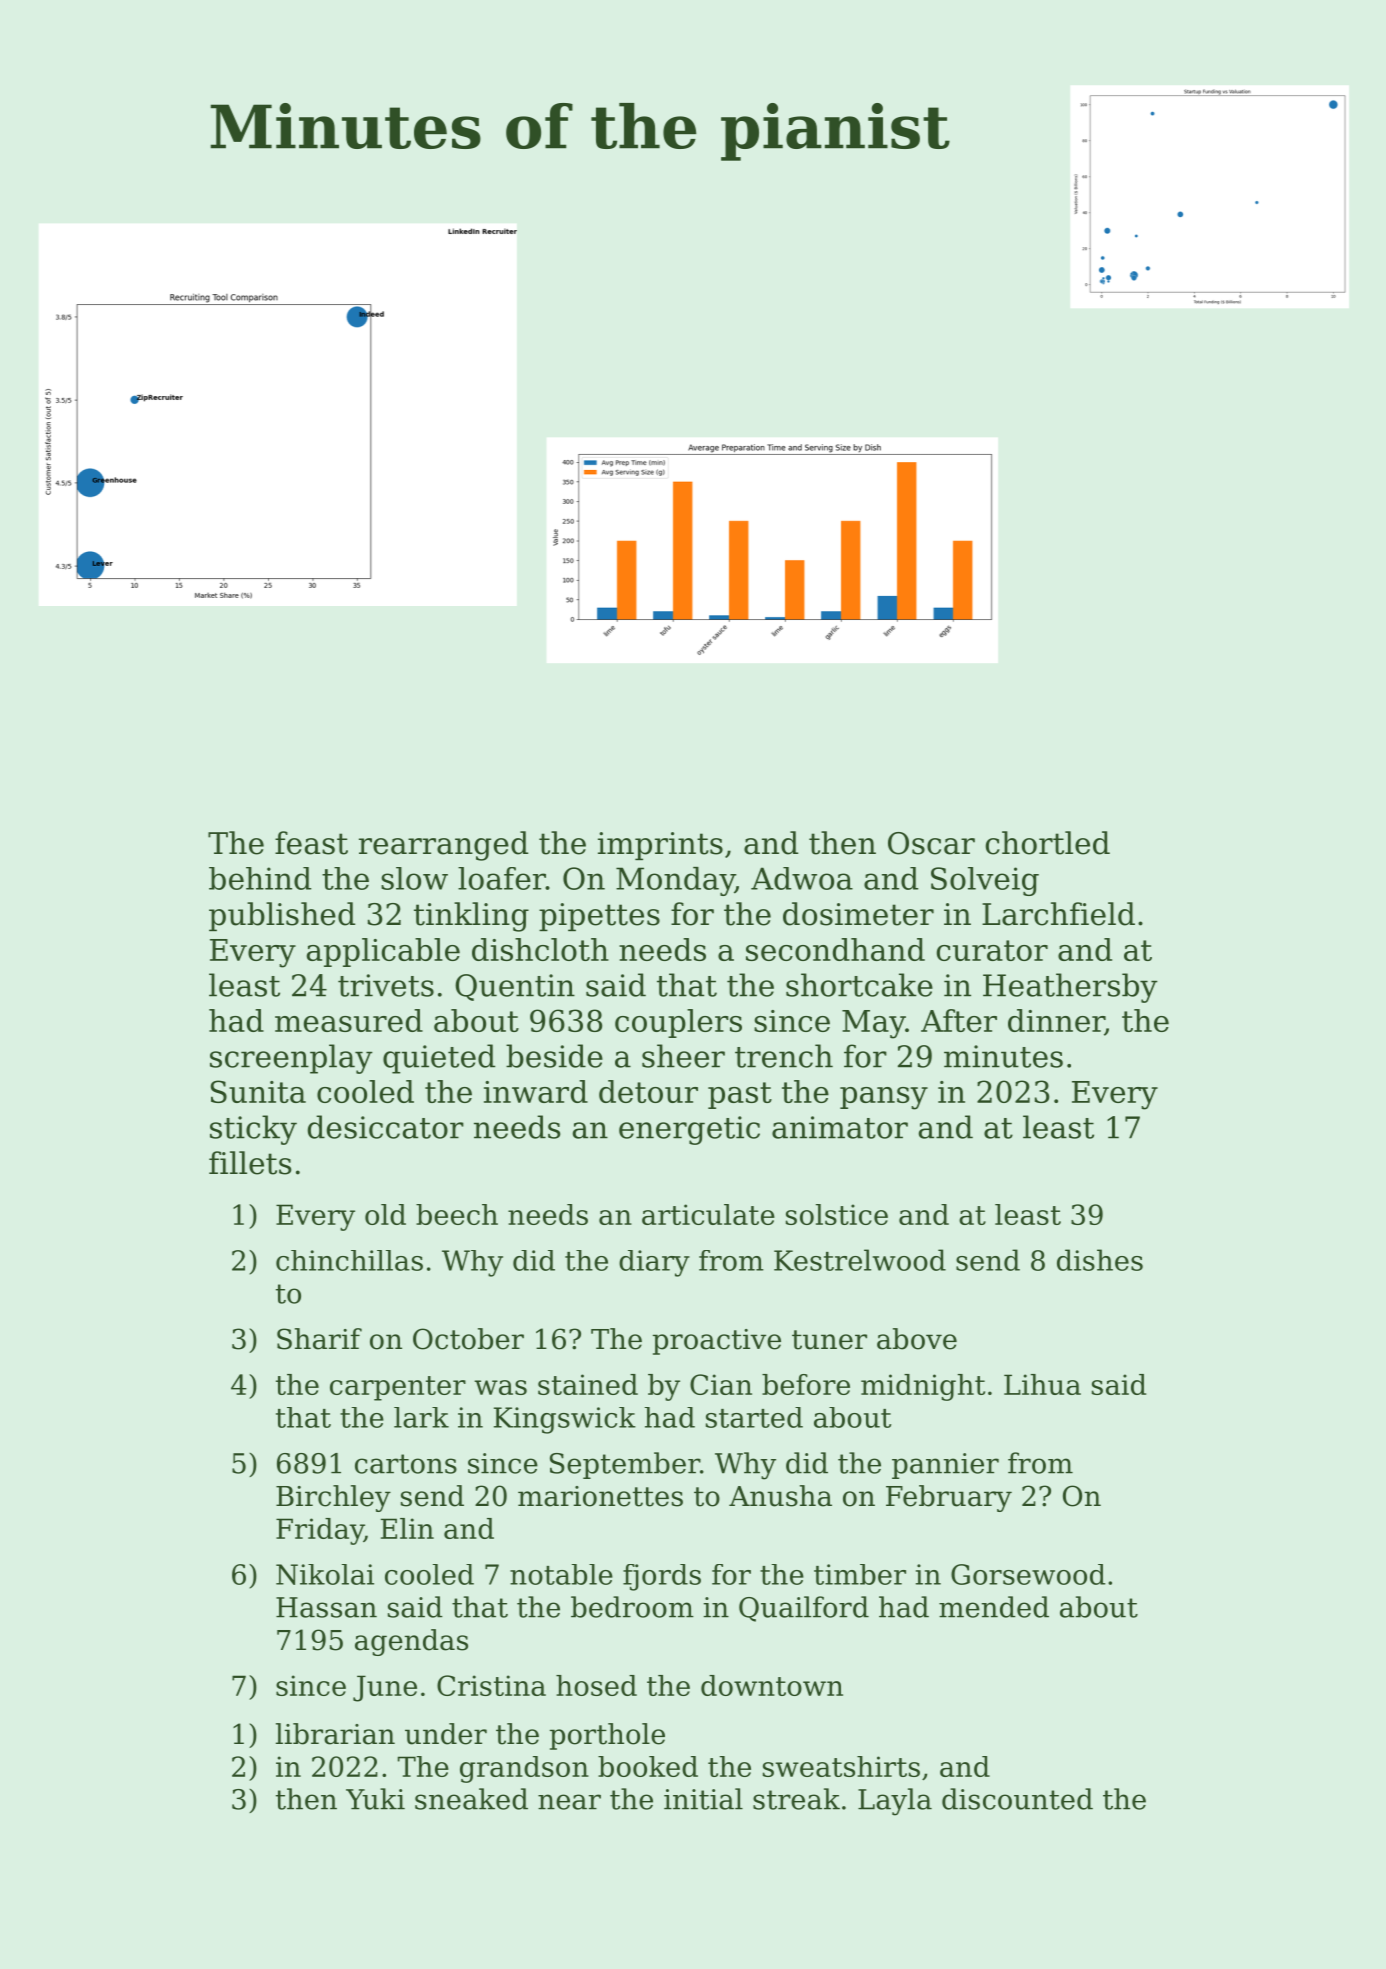 The height and width of the document is (1969, 1386). I want to click on lark, so click(421, 1417).
